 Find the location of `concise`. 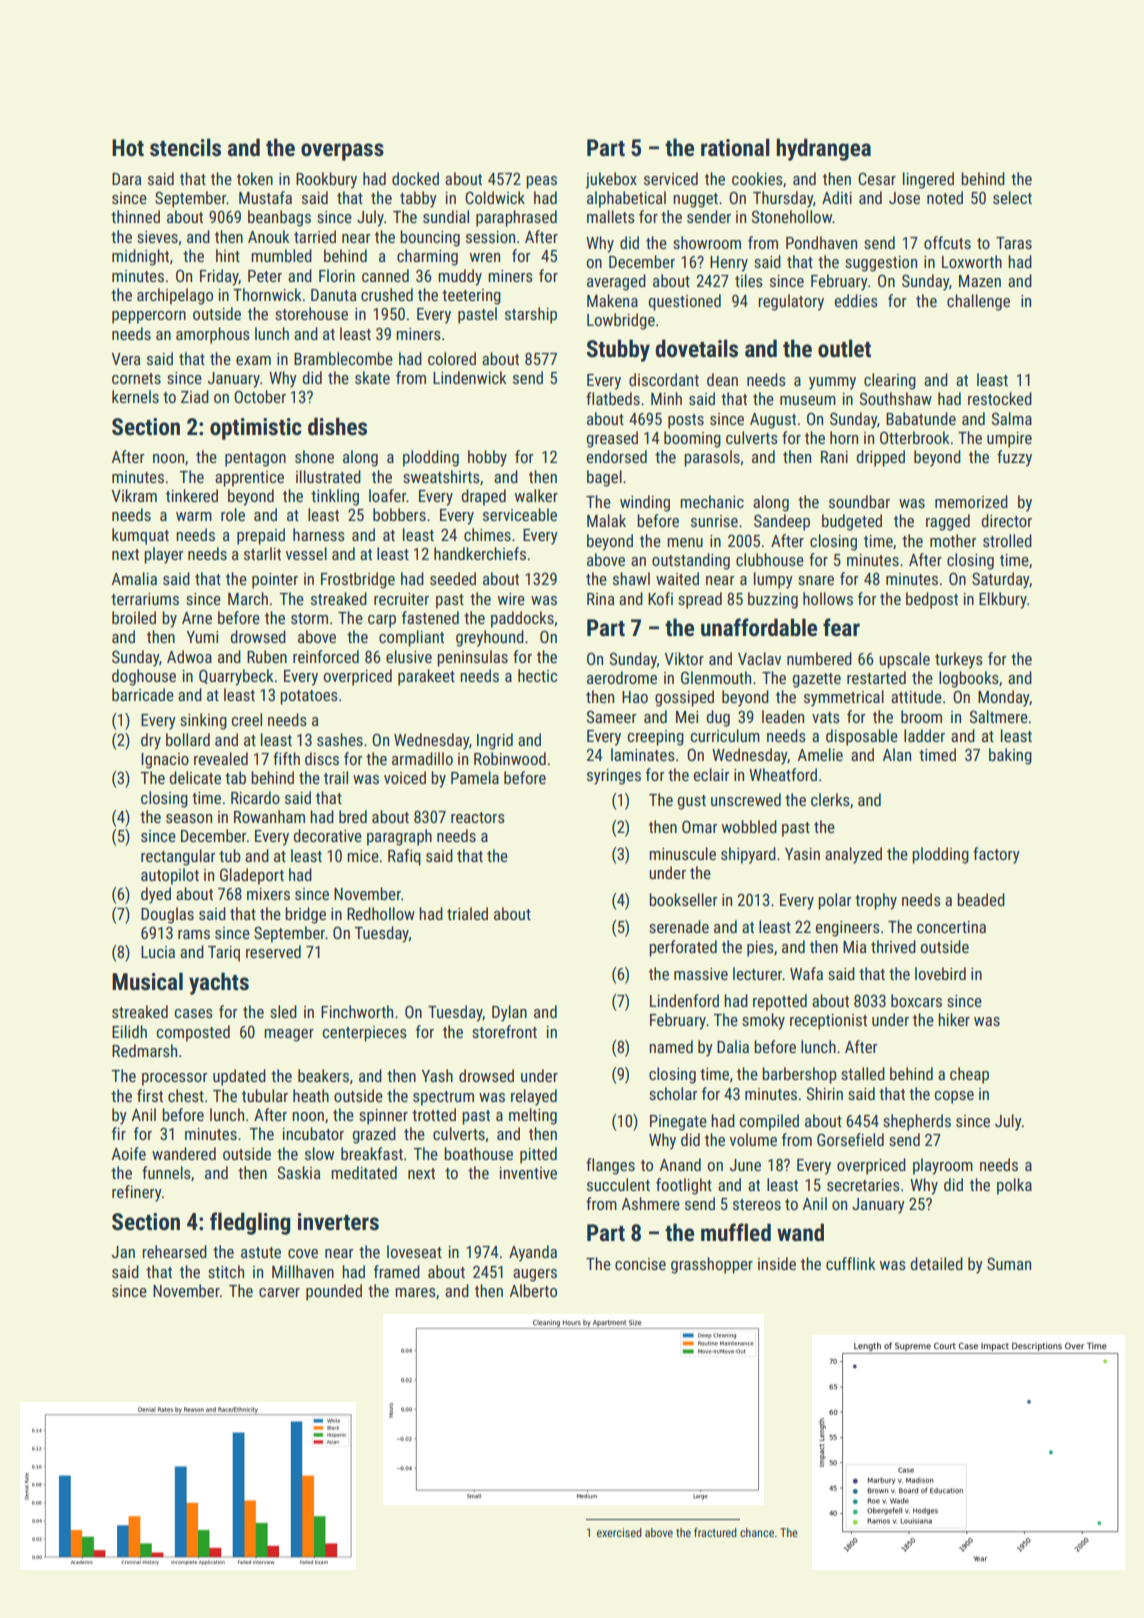

concise is located at coordinates (640, 1264).
